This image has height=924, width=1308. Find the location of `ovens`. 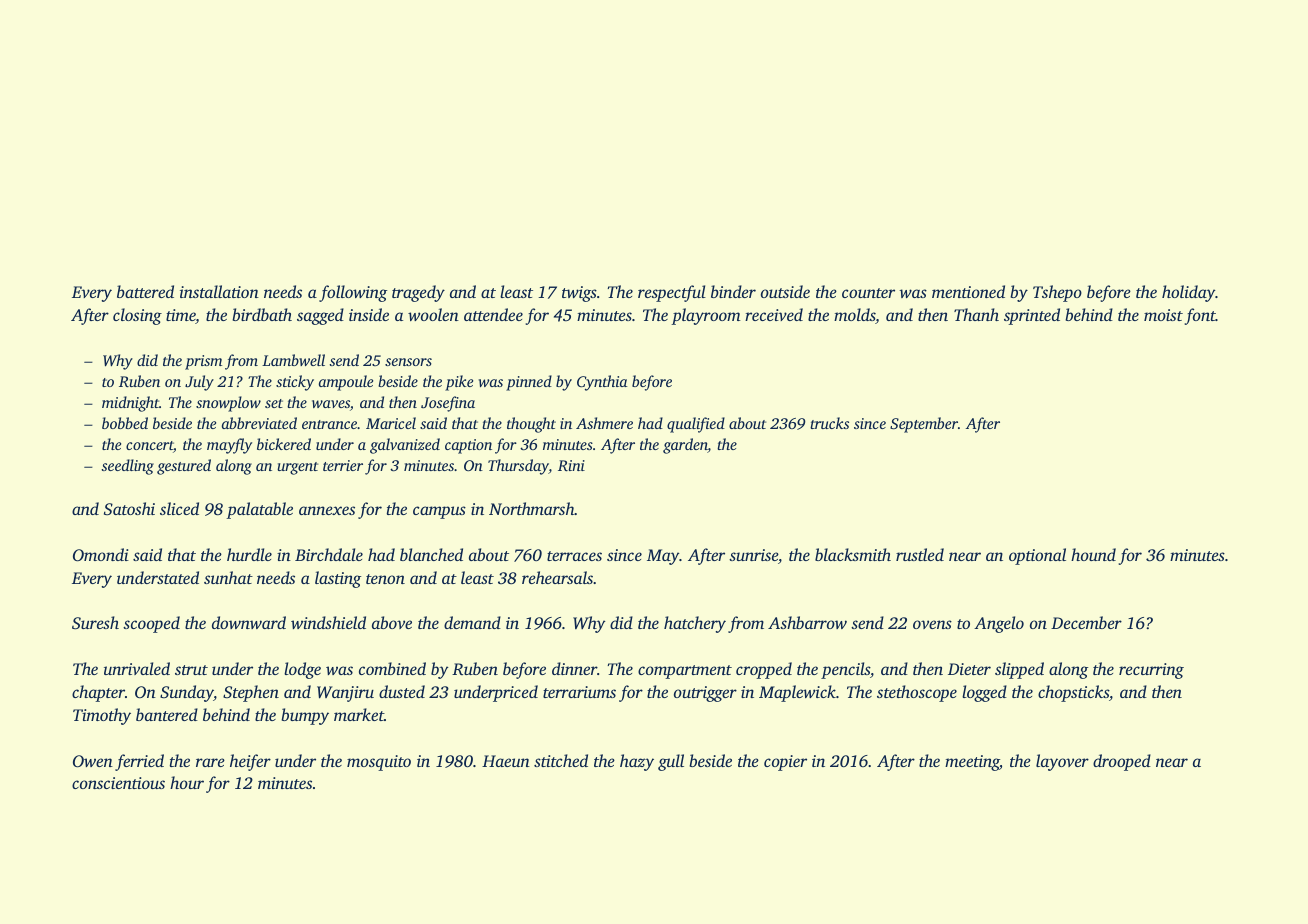

ovens is located at coordinates (932, 624).
